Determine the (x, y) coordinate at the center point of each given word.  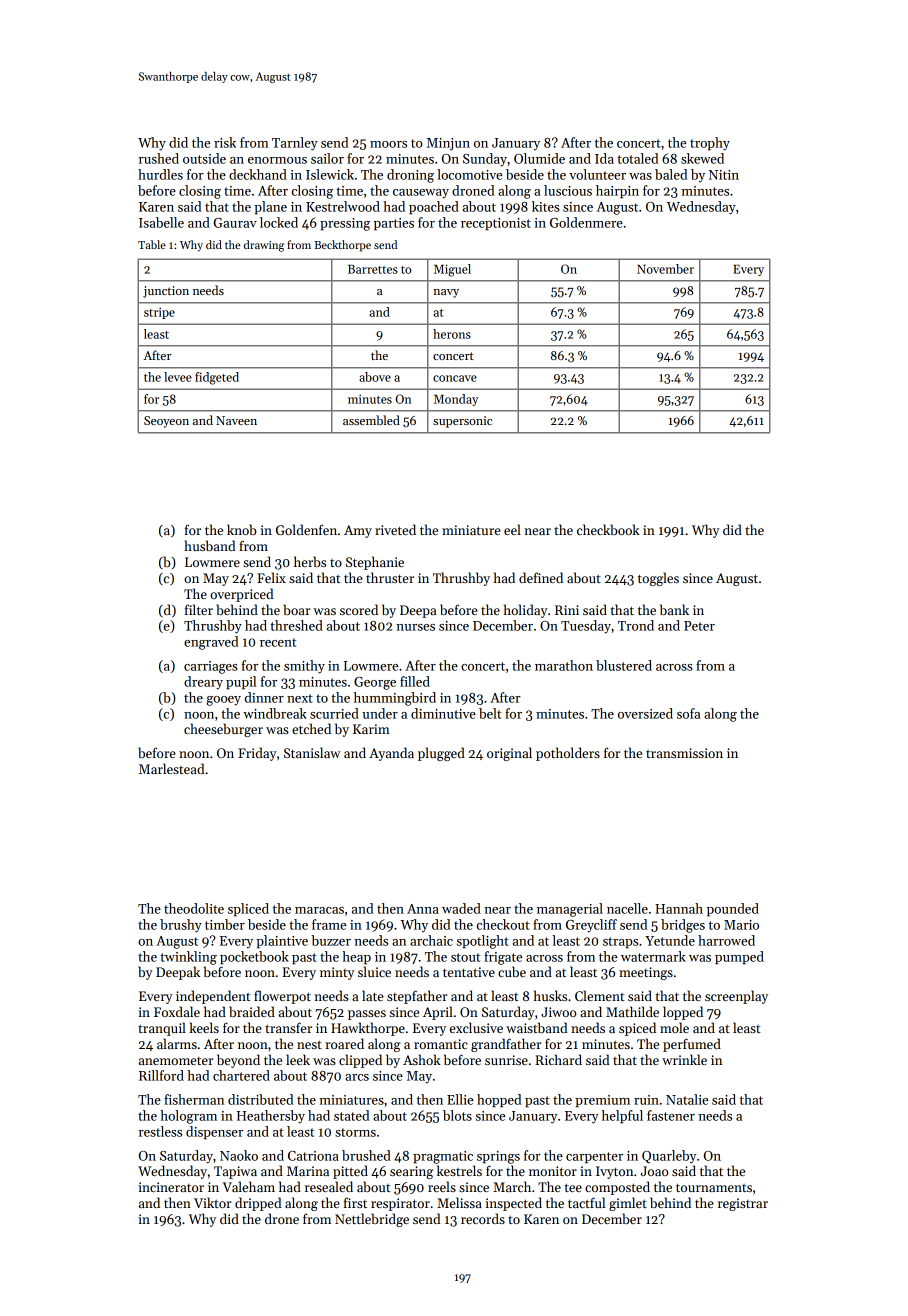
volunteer (597, 174)
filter (199, 609)
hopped (499, 1101)
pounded (733, 910)
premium (602, 1101)
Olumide (539, 158)
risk (225, 142)
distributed (260, 1099)
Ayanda (391, 754)
